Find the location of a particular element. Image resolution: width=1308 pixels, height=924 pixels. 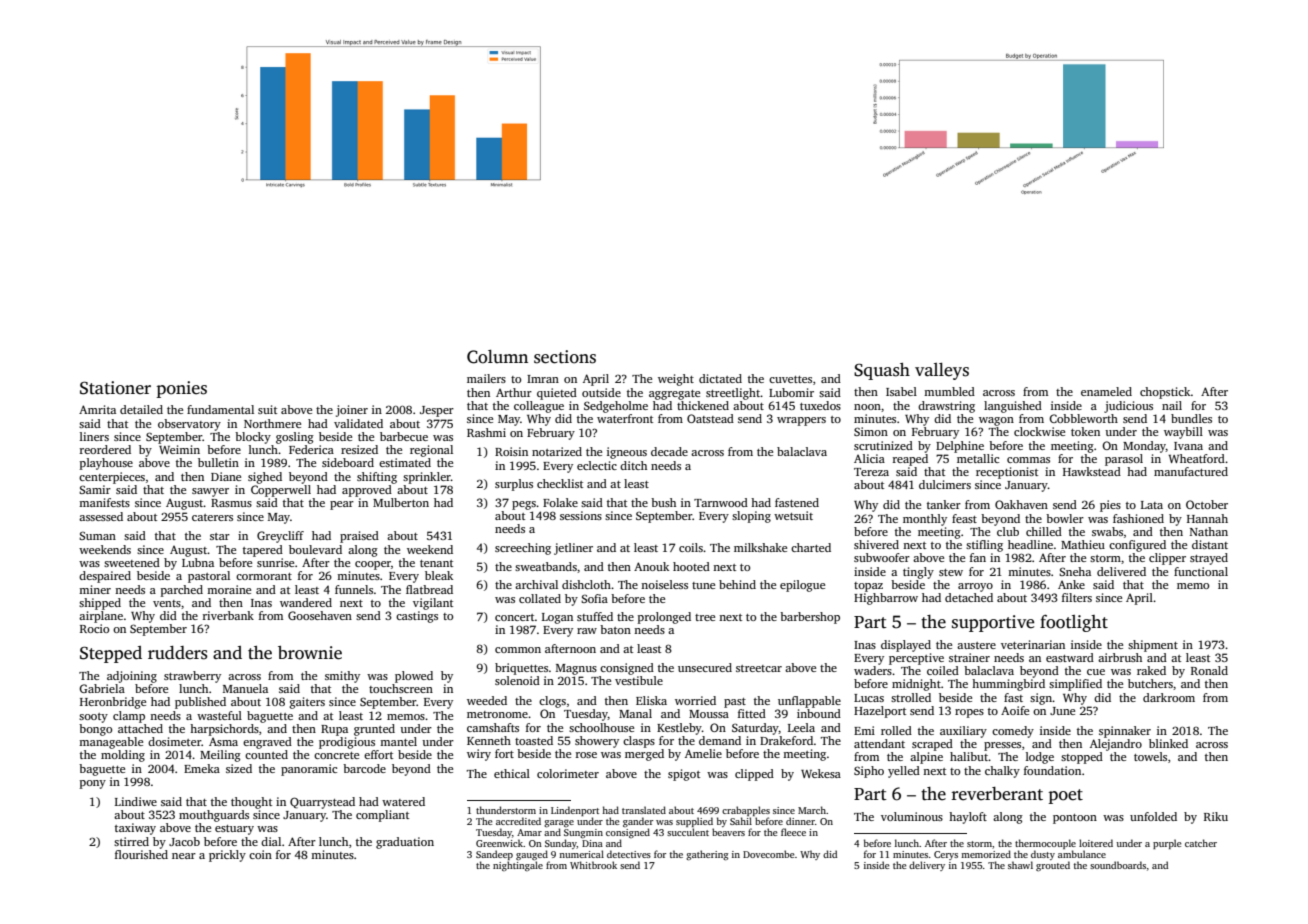

Simon is located at coordinates (871, 431).
